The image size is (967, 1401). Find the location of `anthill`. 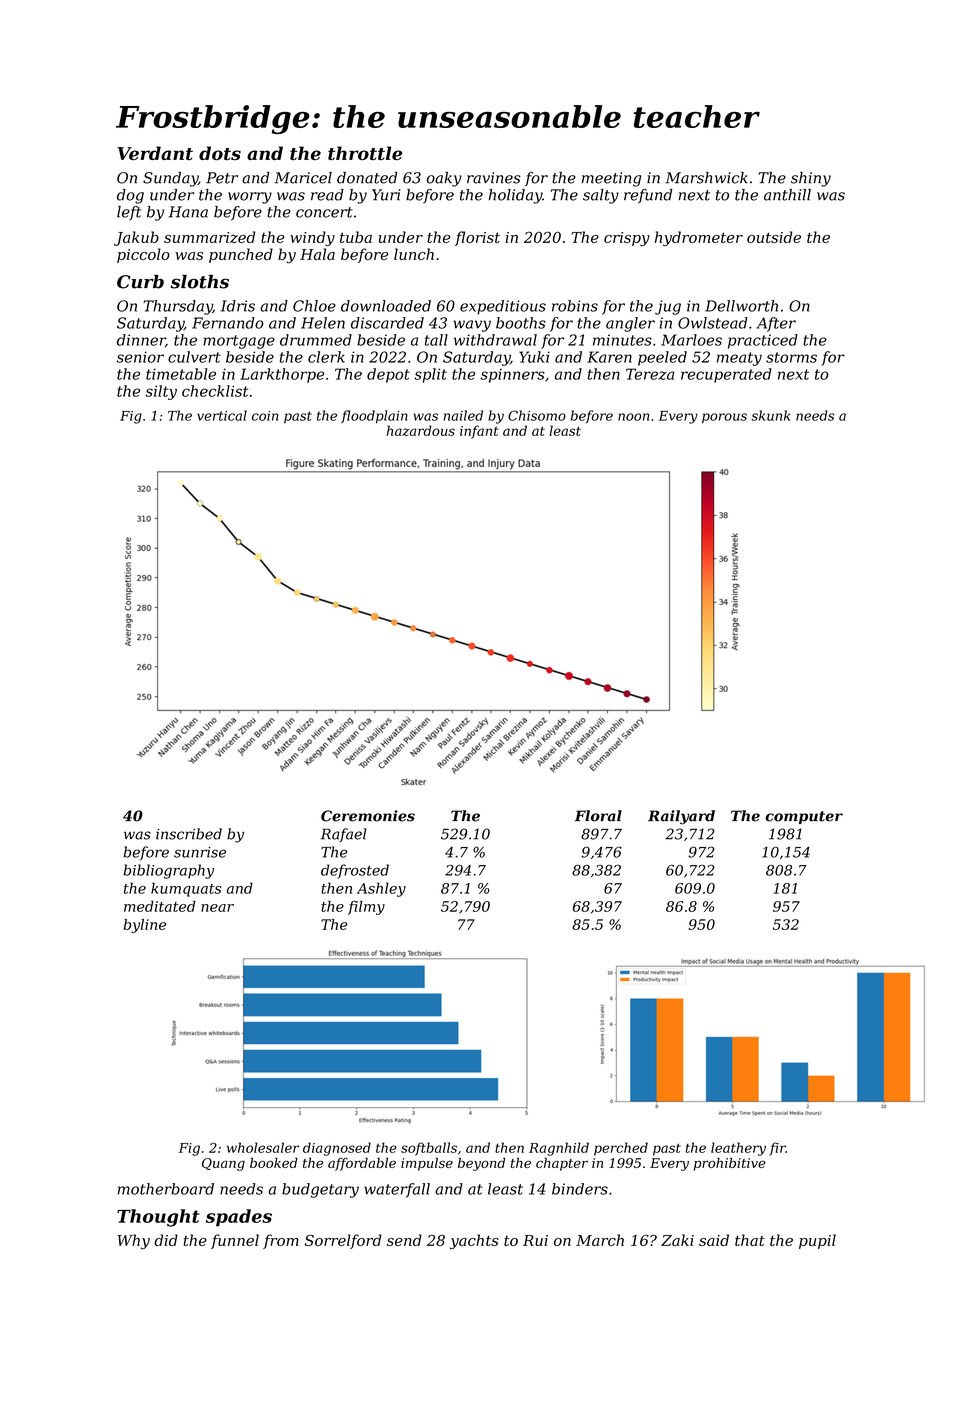

anthill is located at coordinates (787, 195).
